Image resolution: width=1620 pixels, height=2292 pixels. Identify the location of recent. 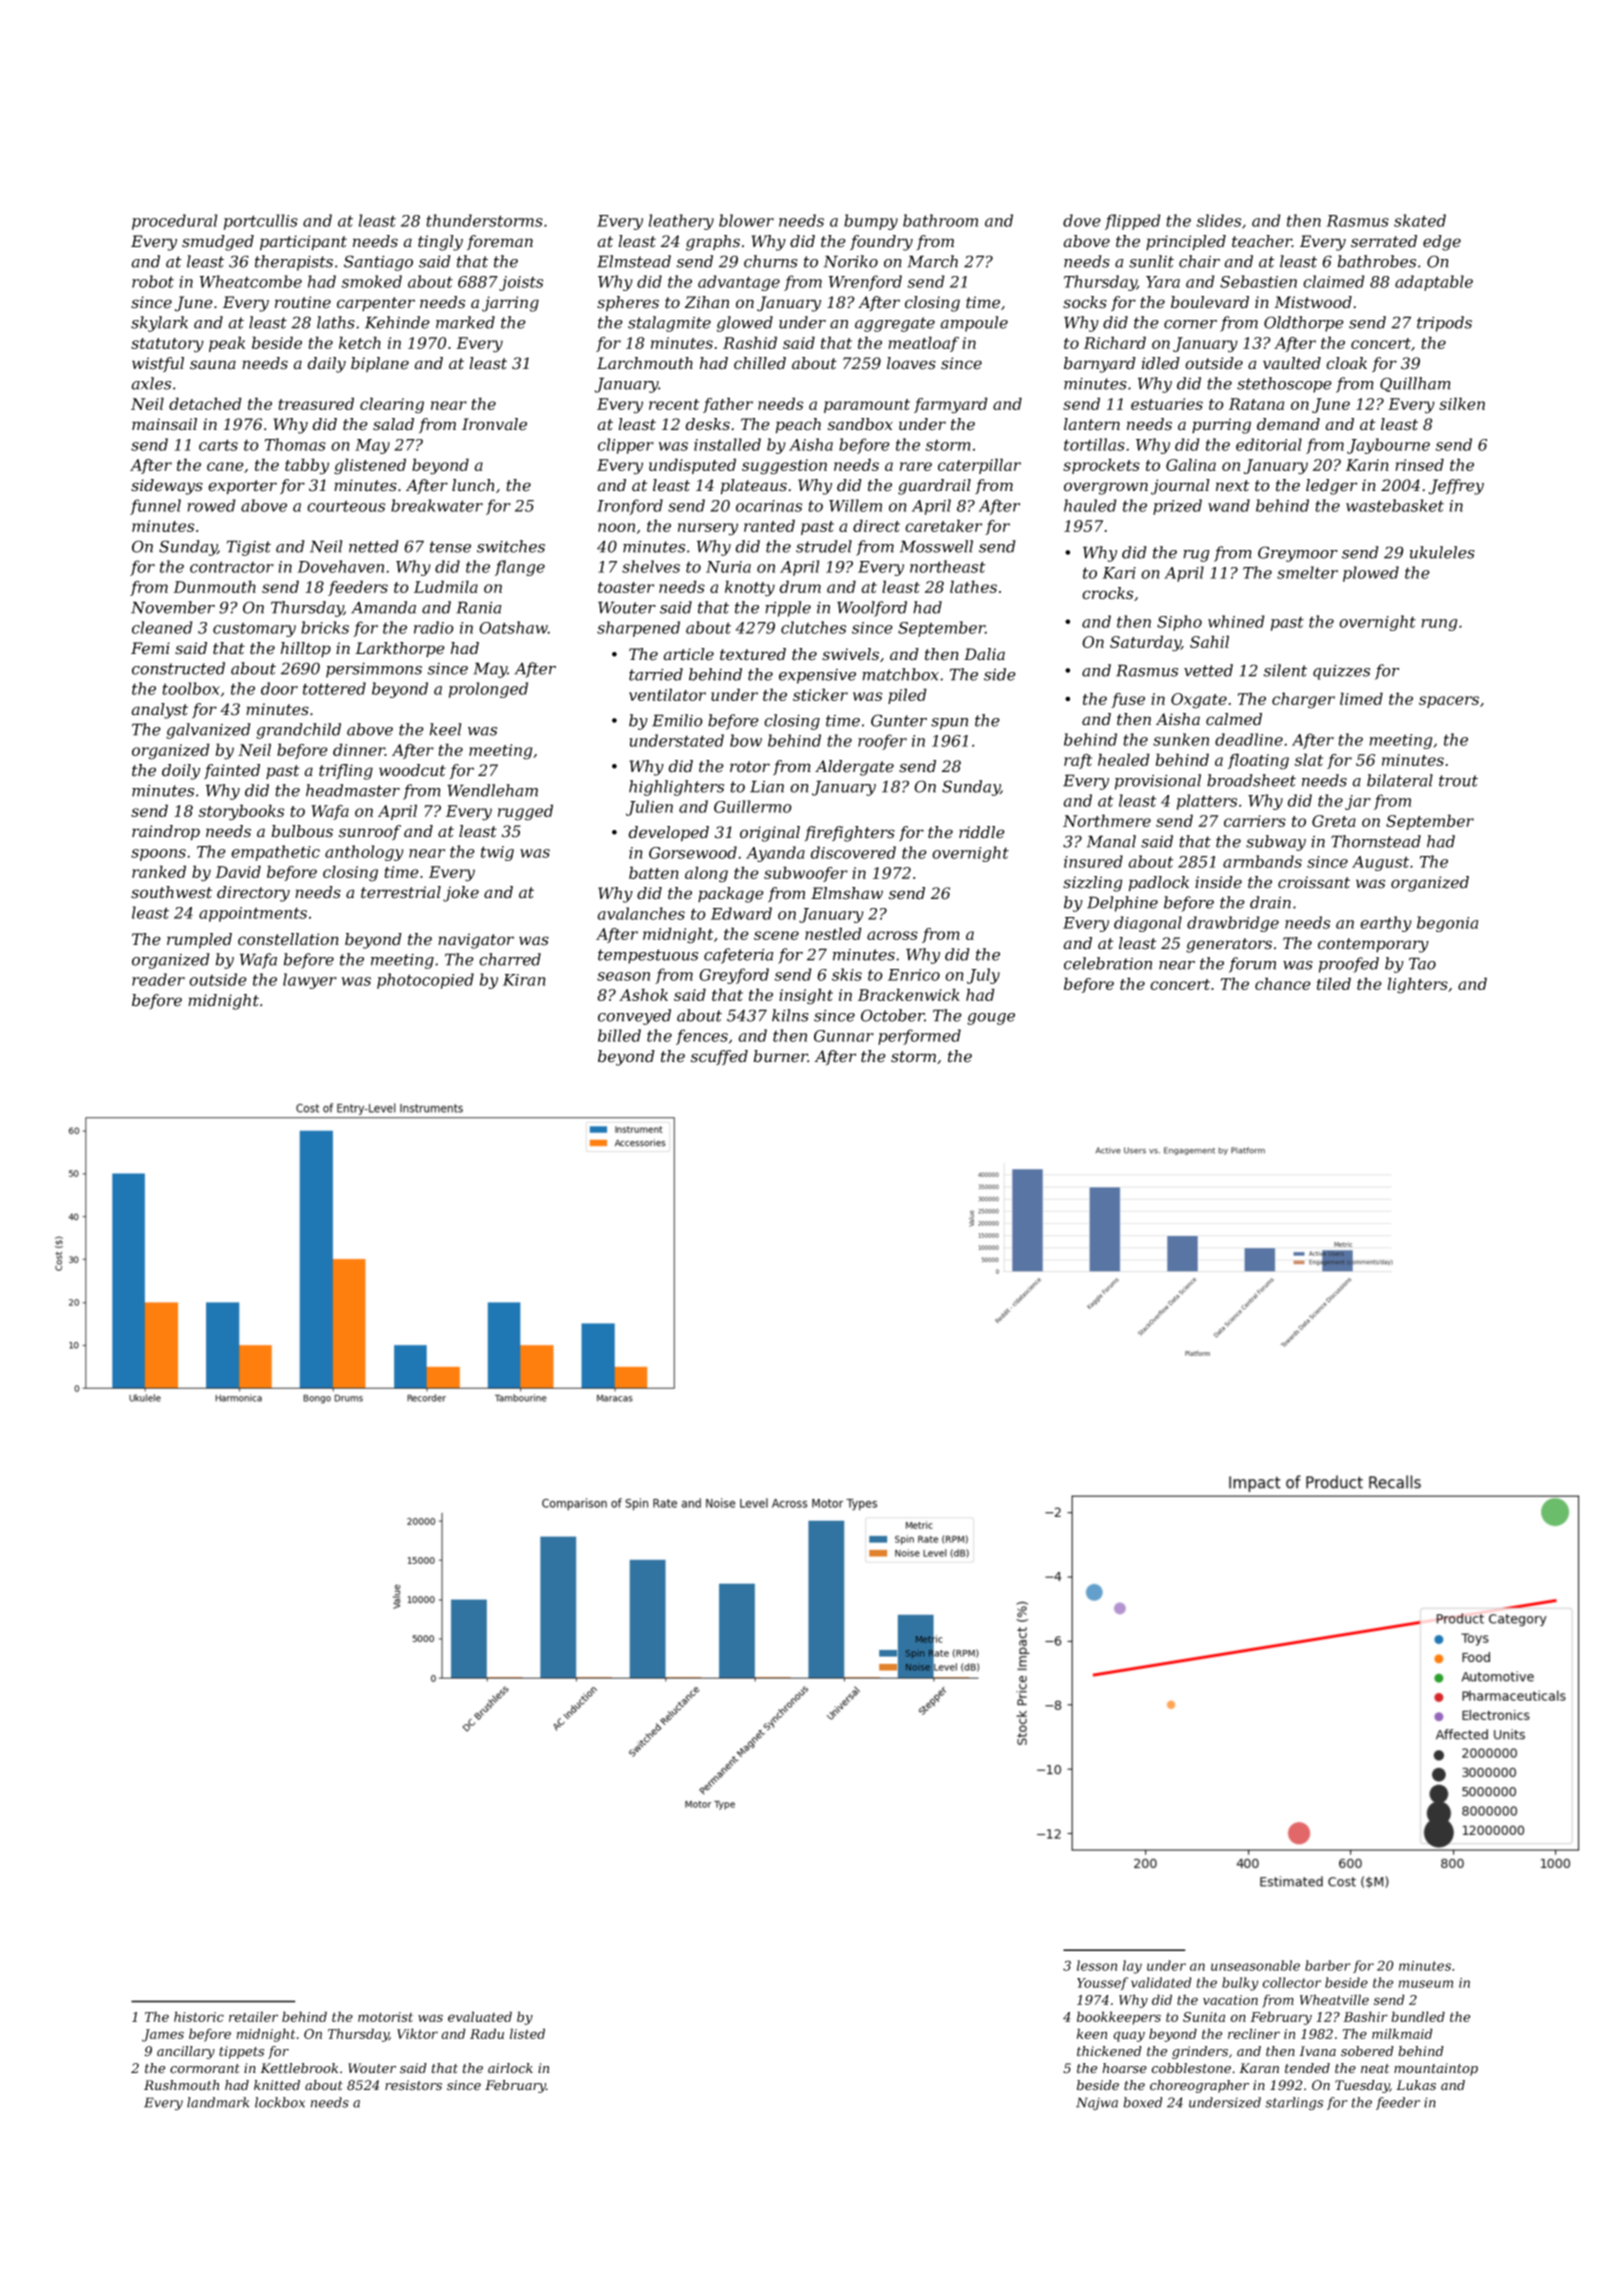
(674, 404).
